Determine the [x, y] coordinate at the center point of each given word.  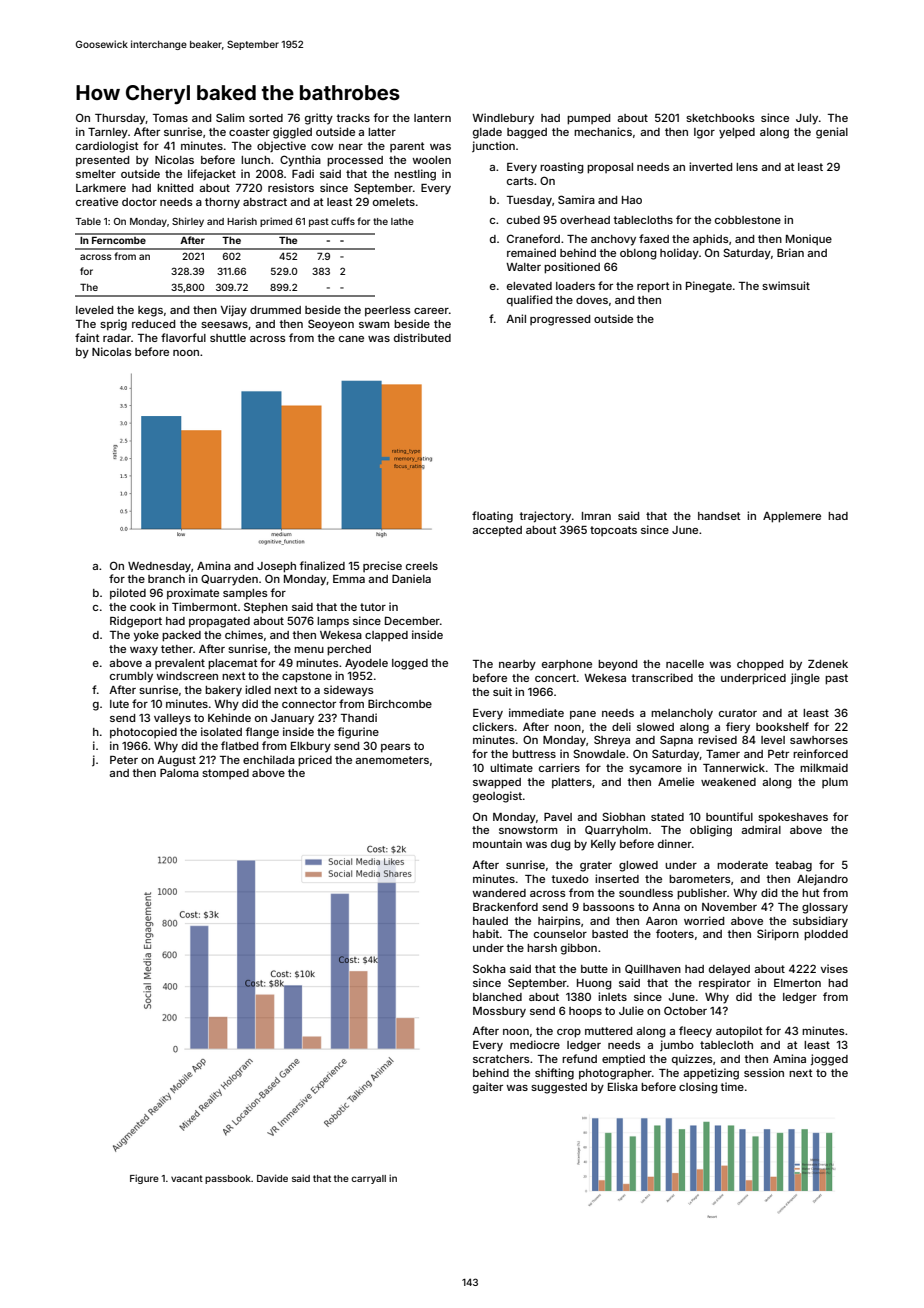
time [732, 1086]
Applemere [792, 517]
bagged [527, 133]
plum [835, 783]
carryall [368, 1179]
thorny [222, 203]
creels [422, 566]
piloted [128, 594]
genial [832, 133]
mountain [497, 843]
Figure [144, 1179]
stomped [225, 774]
